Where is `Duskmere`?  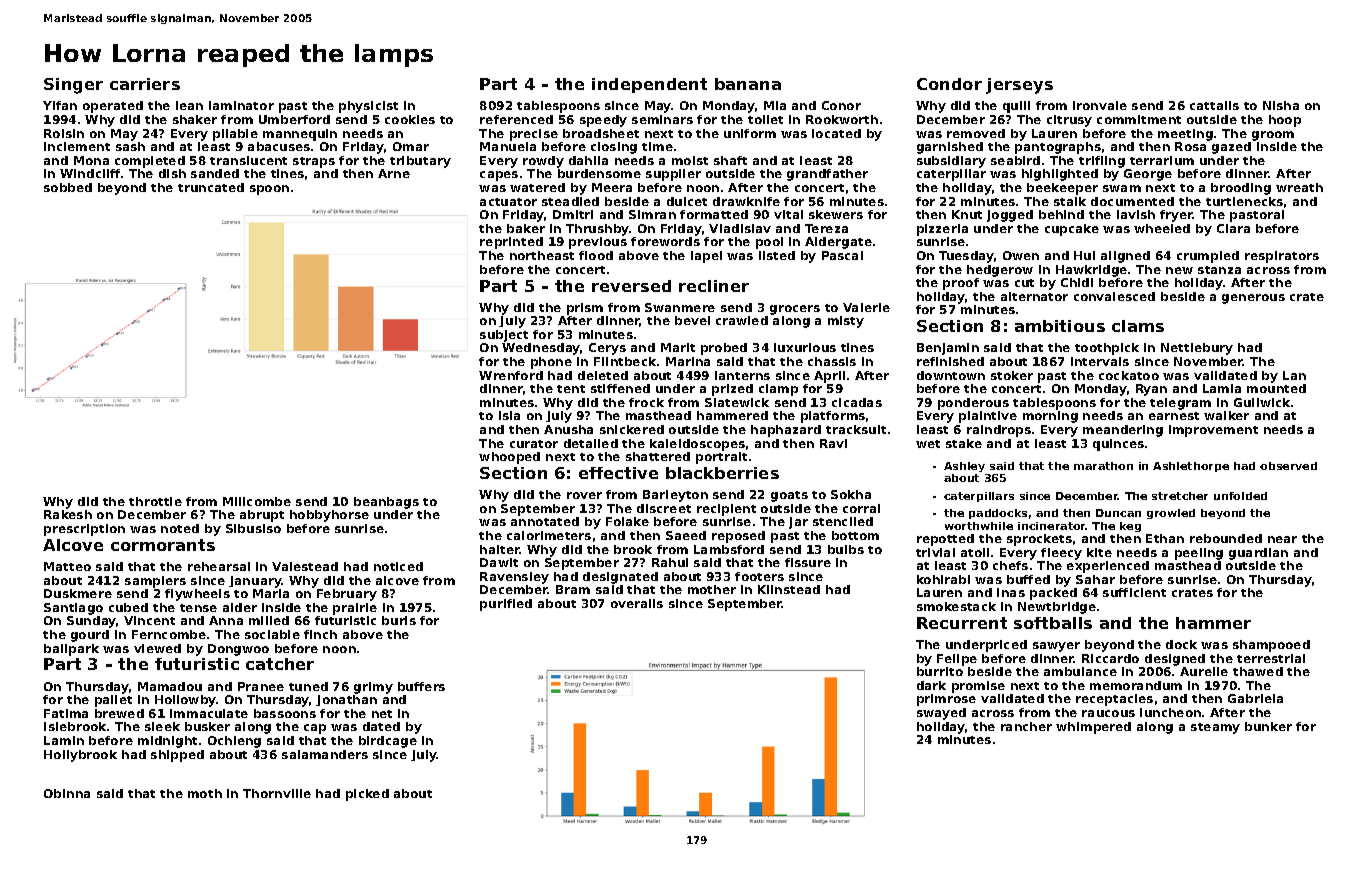 Duskmere is located at coordinates (78, 593).
